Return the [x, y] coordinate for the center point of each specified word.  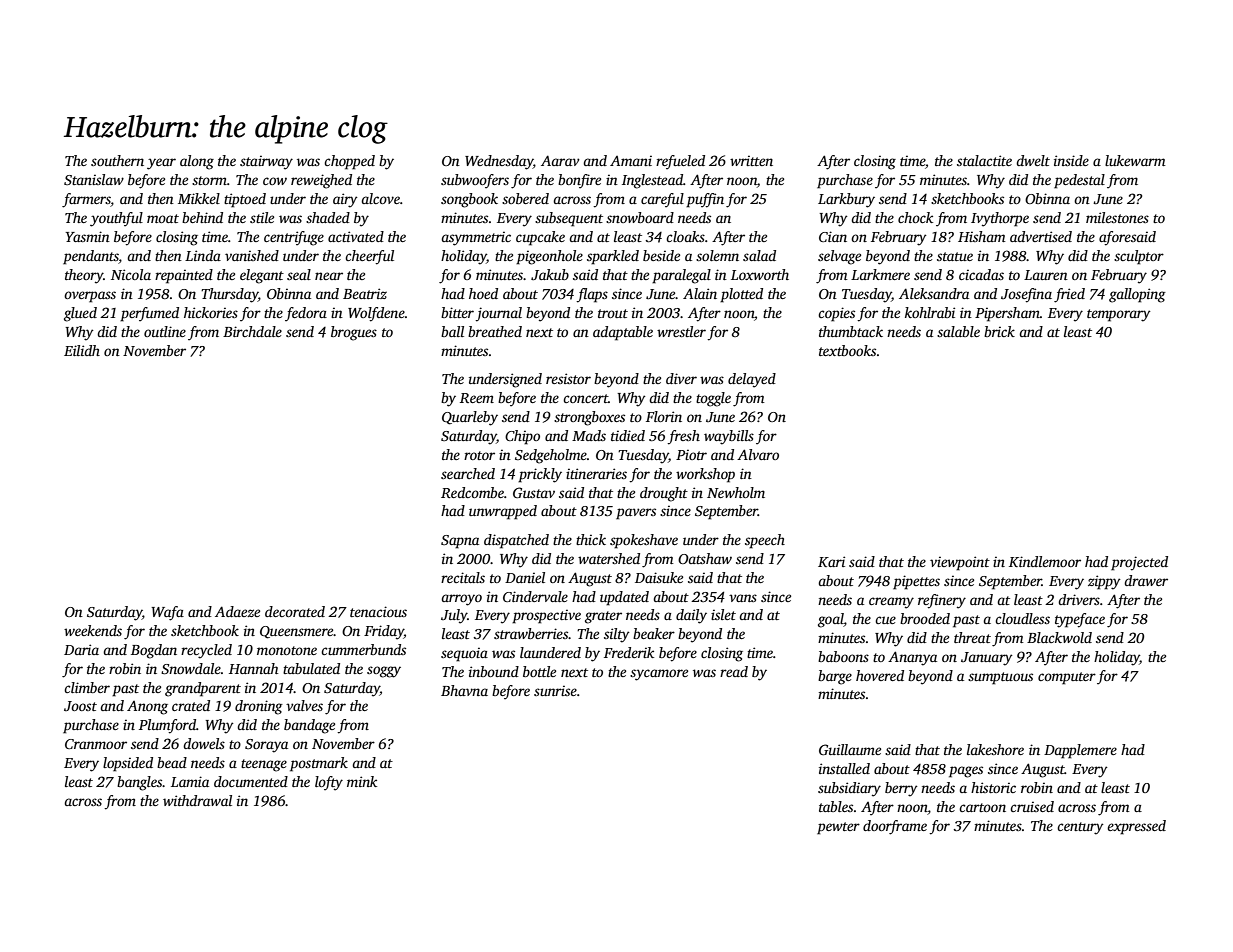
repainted [184, 276]
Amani [631, 161]
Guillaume [850, 749]
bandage [309, 726]
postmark [319, 764]
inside [1071, 160]
